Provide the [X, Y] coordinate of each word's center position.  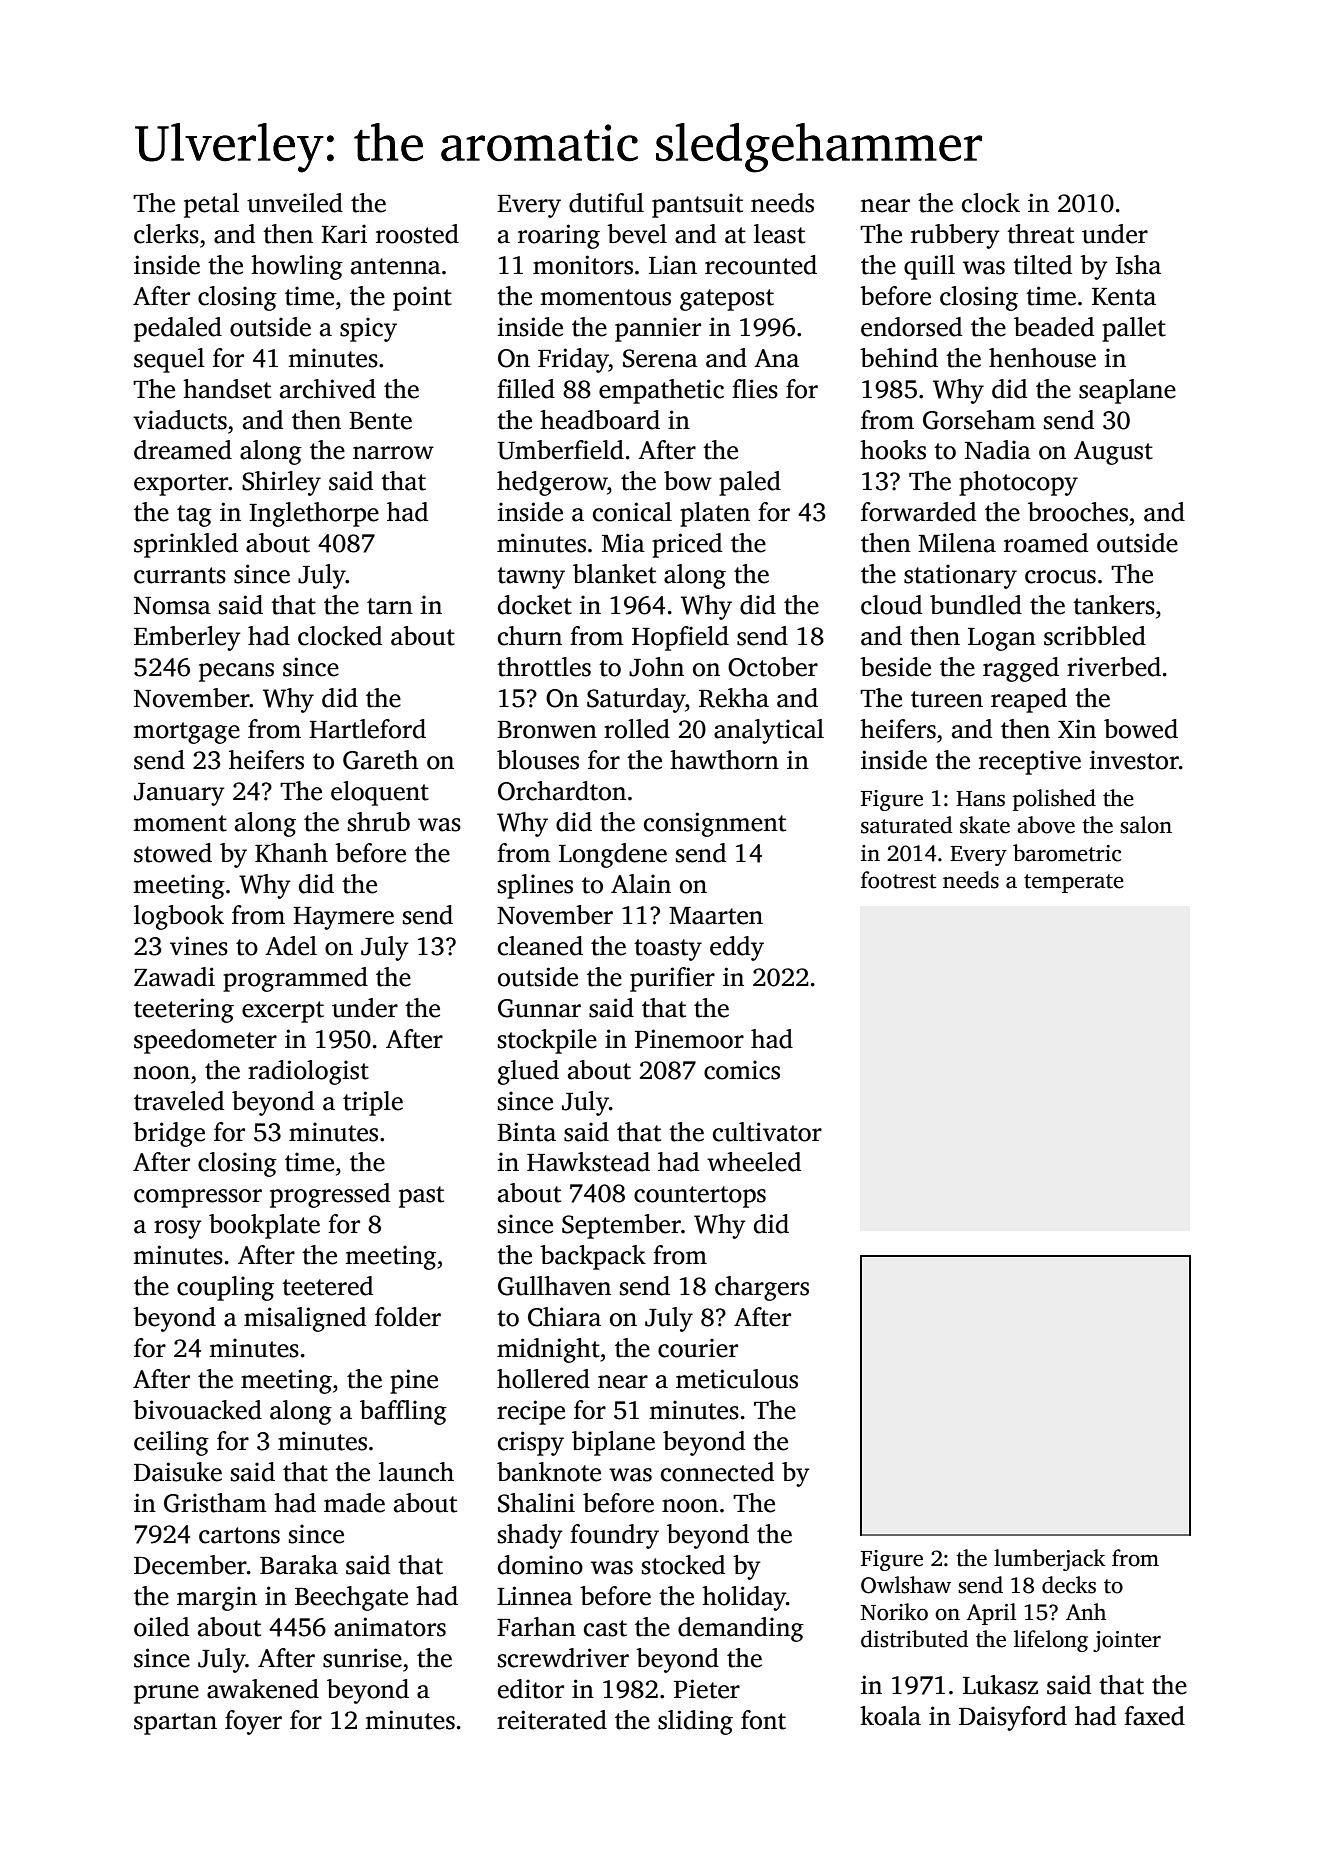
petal [211, 205]
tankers [1114, 605]
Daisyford [1013, 1718]
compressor [198, 1198]
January [179, 794]
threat [1040, 234]
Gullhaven [554, 1286]
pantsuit [697, 205]
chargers [762, 1288]
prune [166, 1694]
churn [530, 636]
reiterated [552, 1720]
